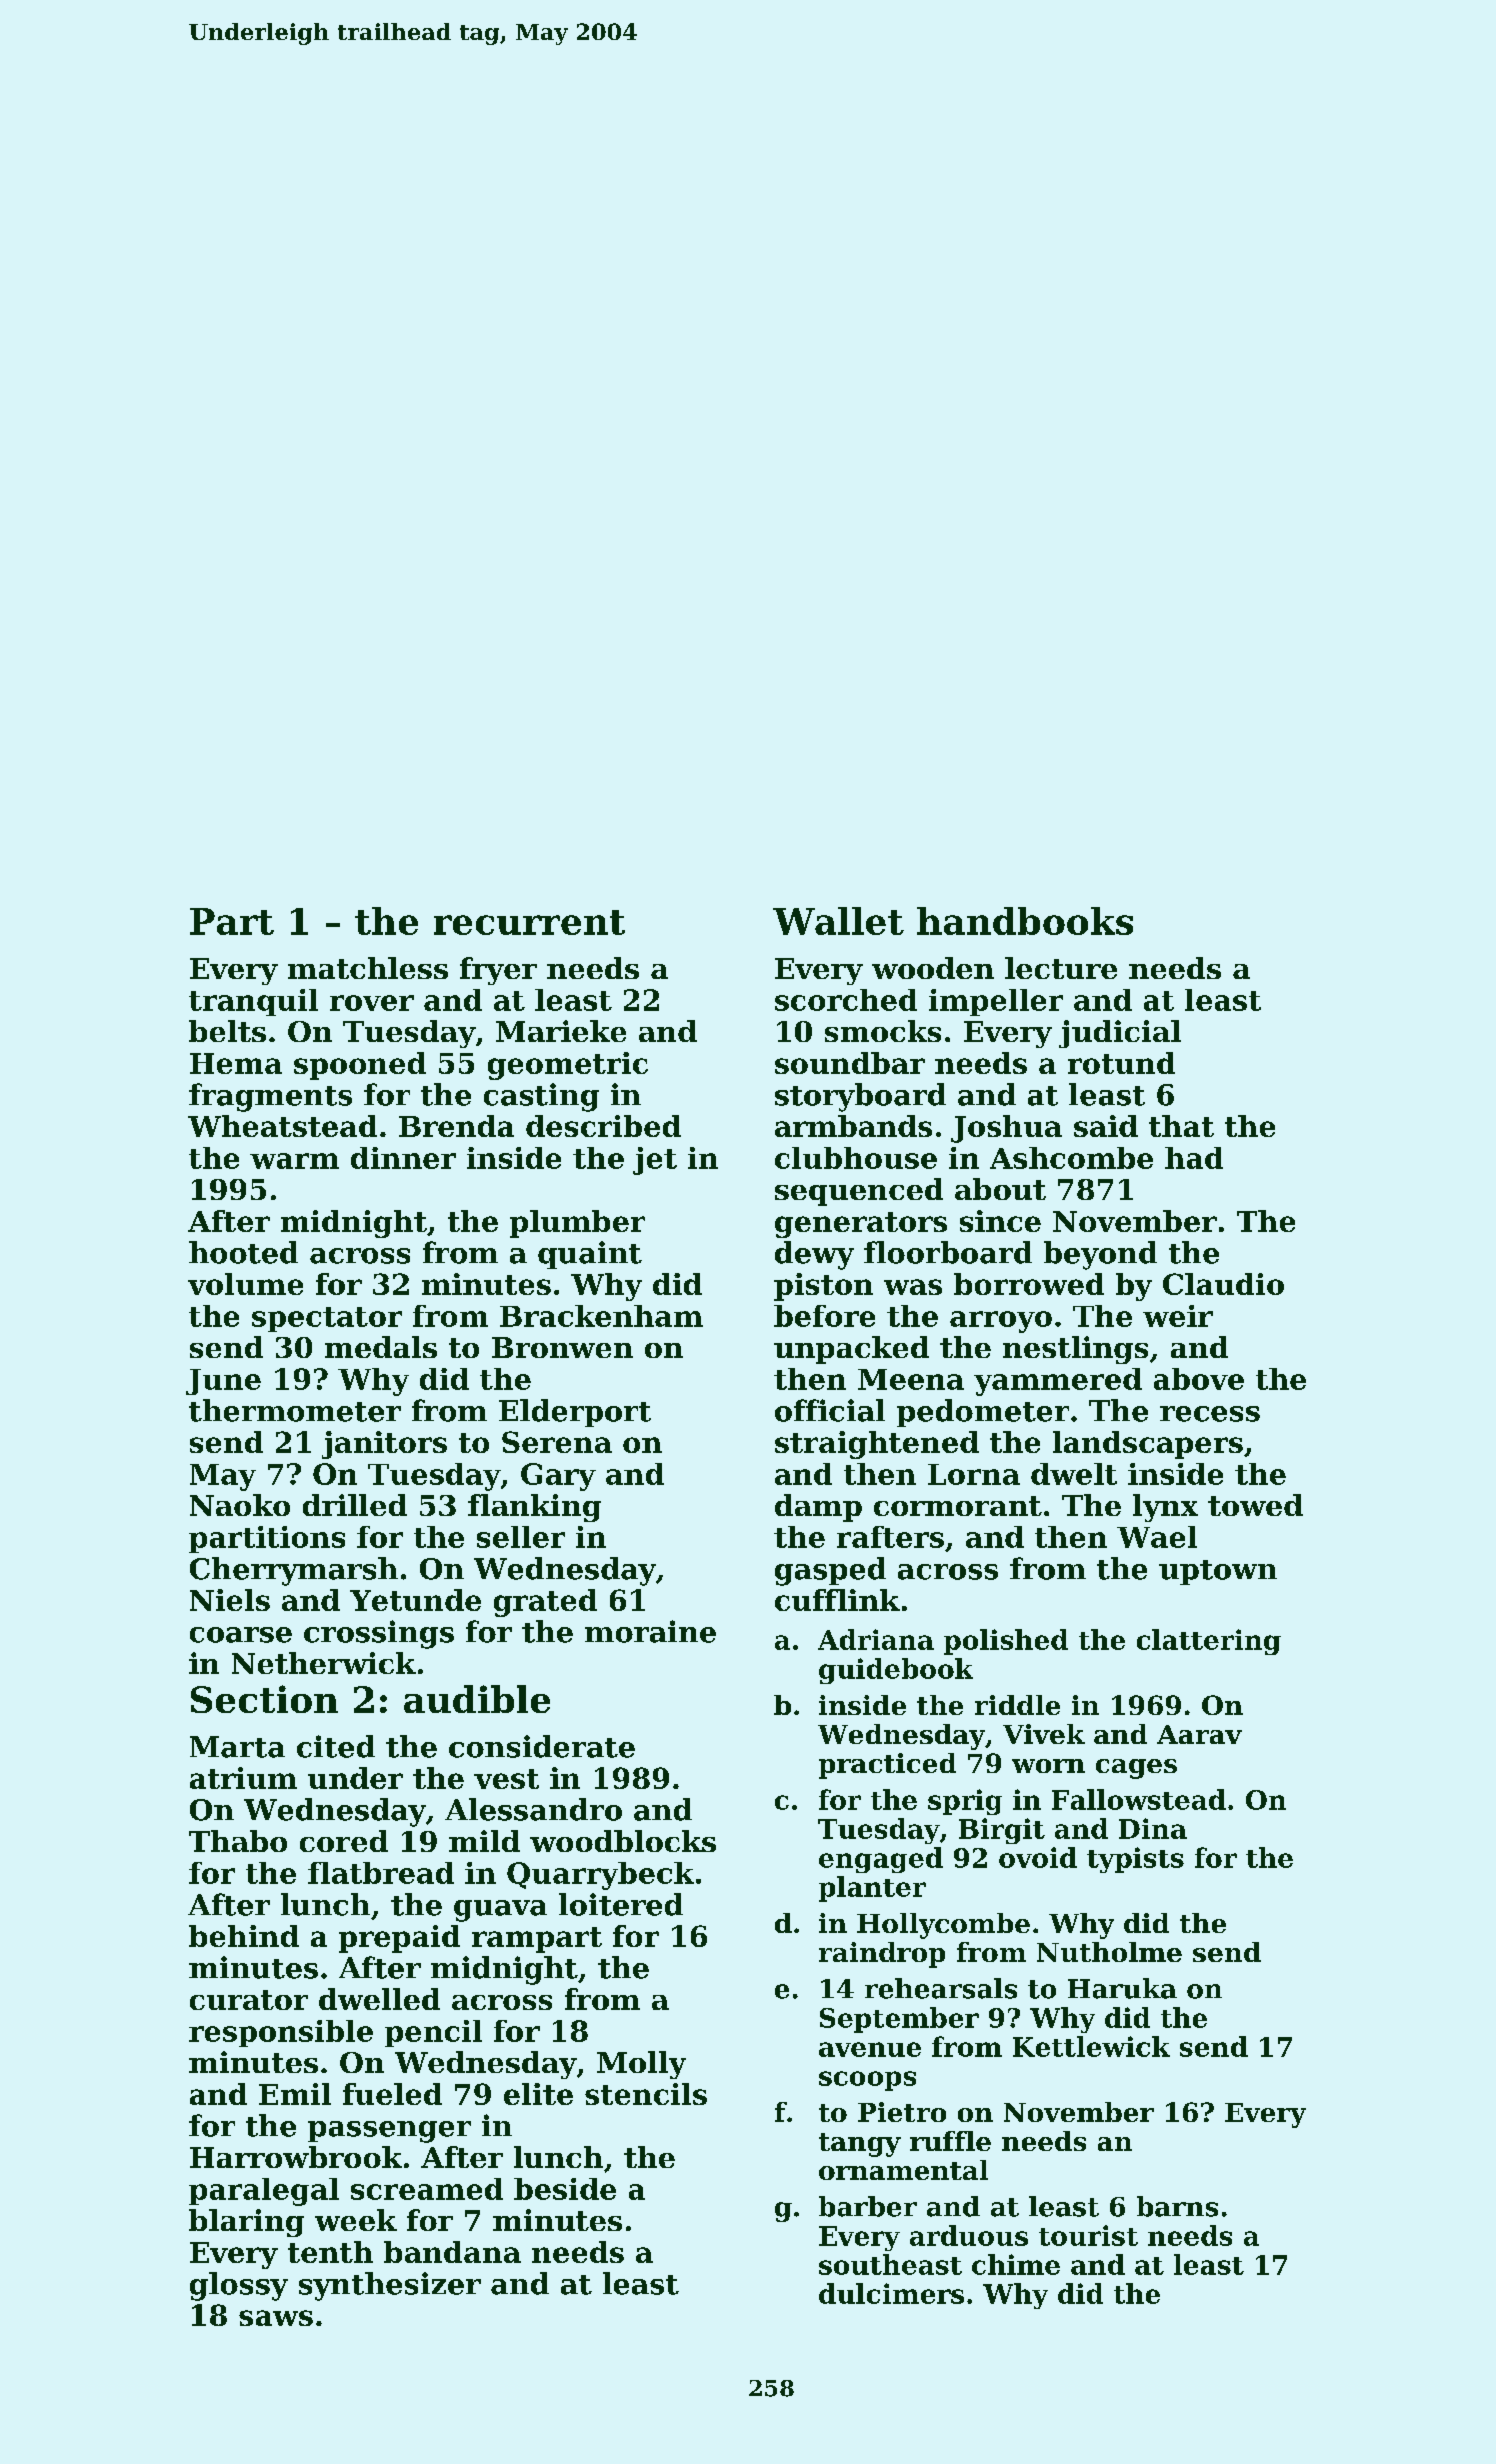  What do you see at coordinates (1194, 1158) in the screenshot?
I see `had` at bounding box center [1194, 1158].
